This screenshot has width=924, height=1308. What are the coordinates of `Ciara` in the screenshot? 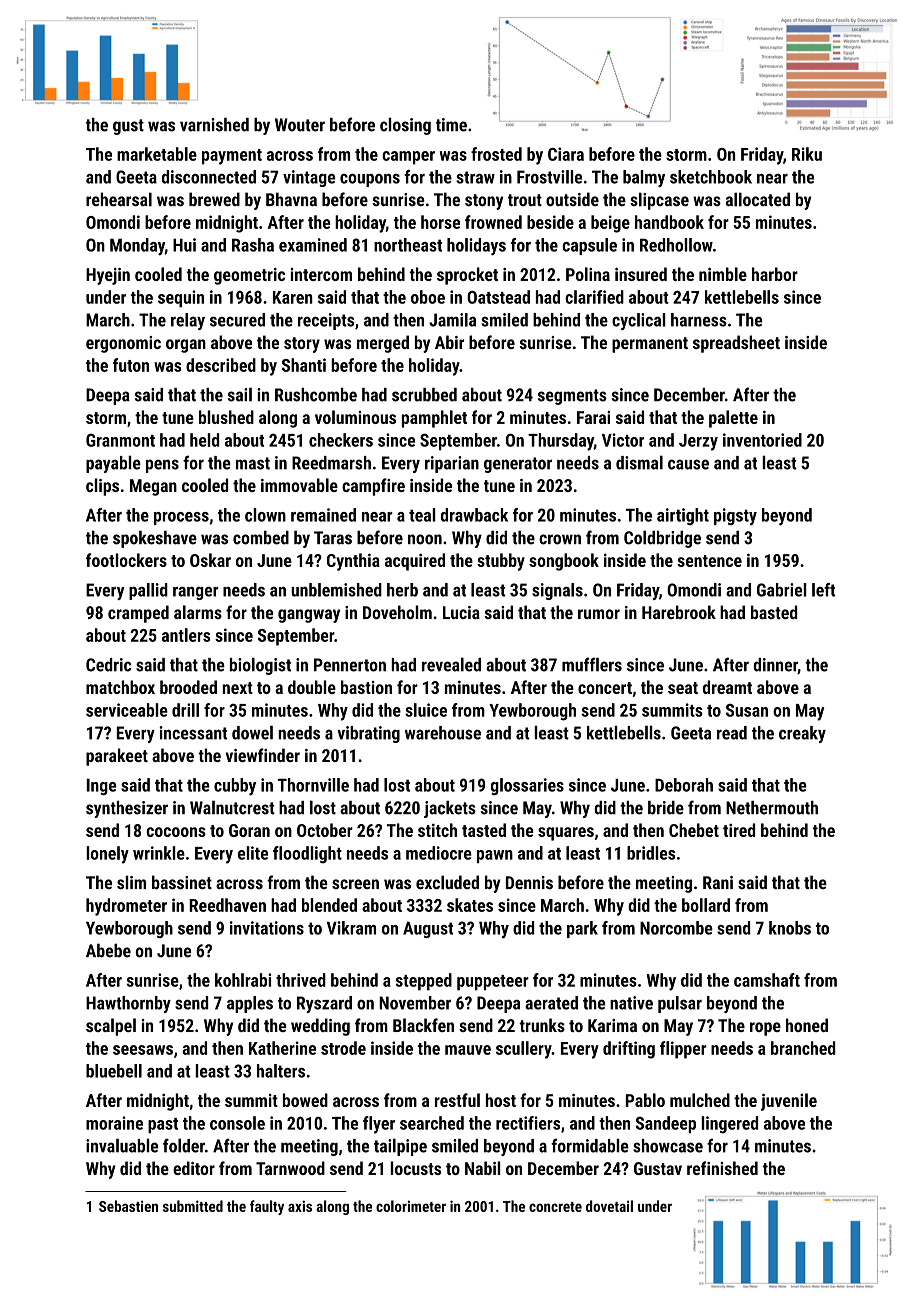 It's located at (566, 154).
